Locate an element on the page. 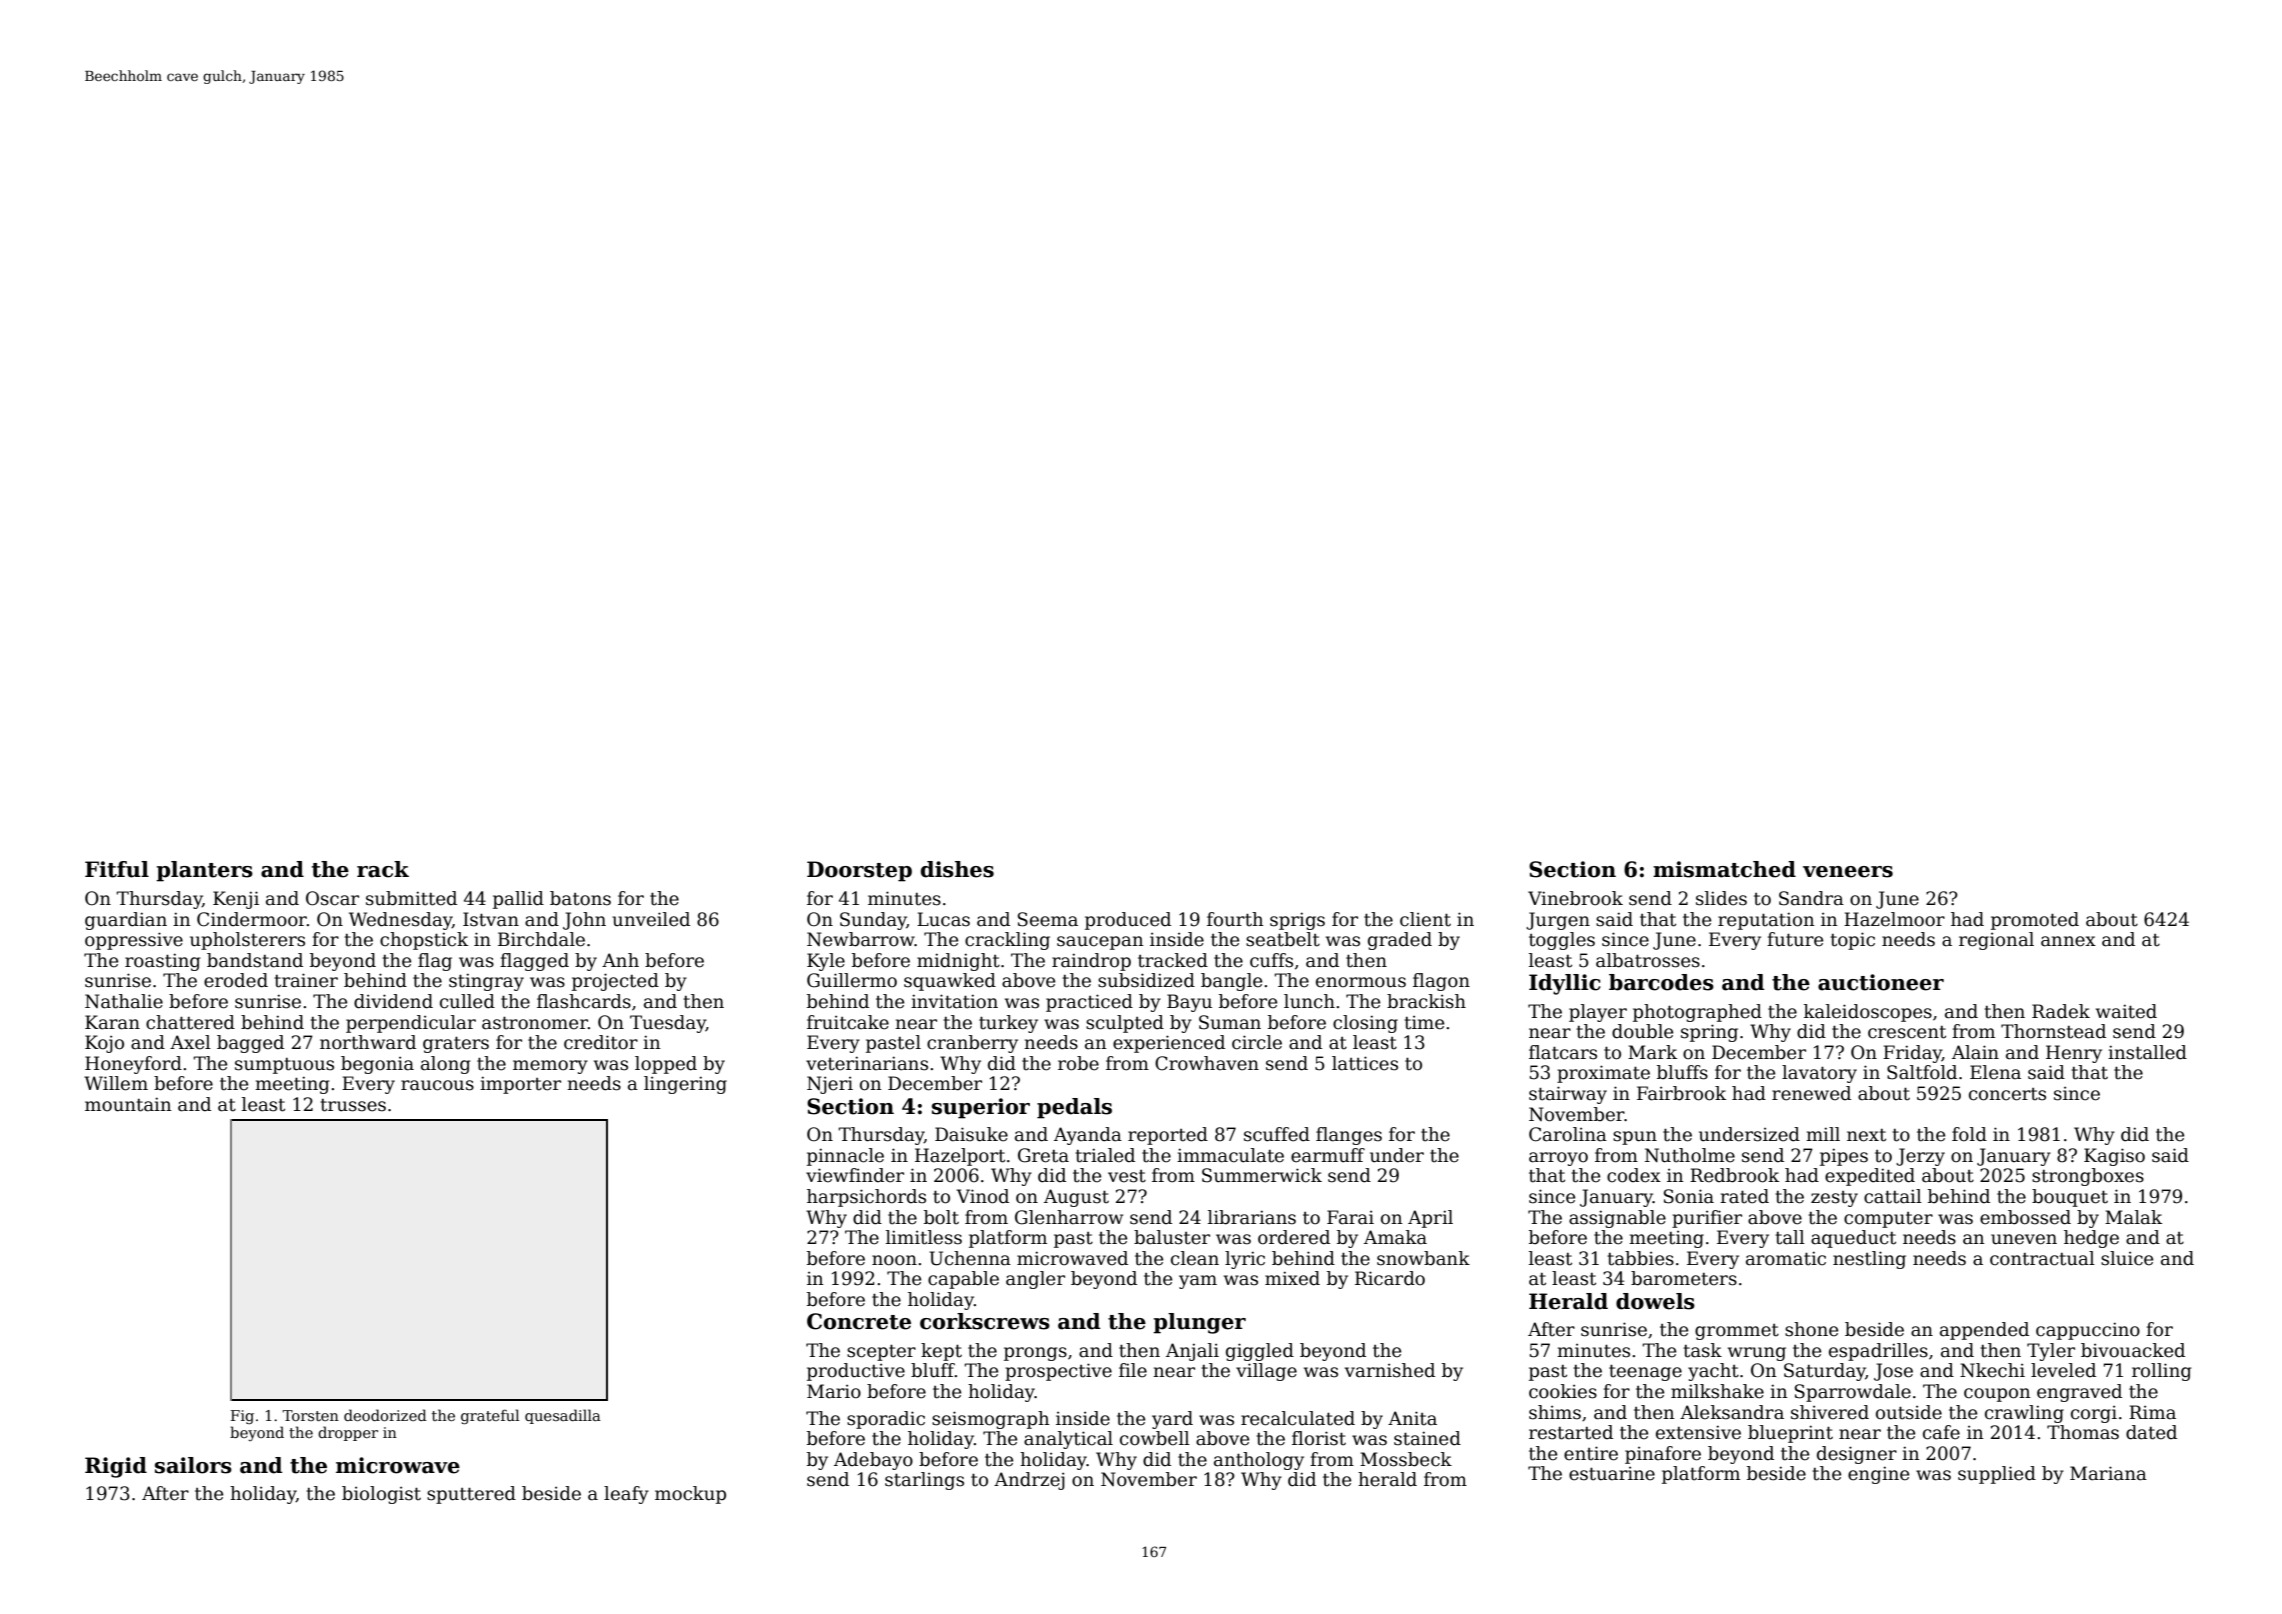 Image resolution: width=2282 pixels, height=1614 pixels. supplied is located at coordinates (1997, 1475).
